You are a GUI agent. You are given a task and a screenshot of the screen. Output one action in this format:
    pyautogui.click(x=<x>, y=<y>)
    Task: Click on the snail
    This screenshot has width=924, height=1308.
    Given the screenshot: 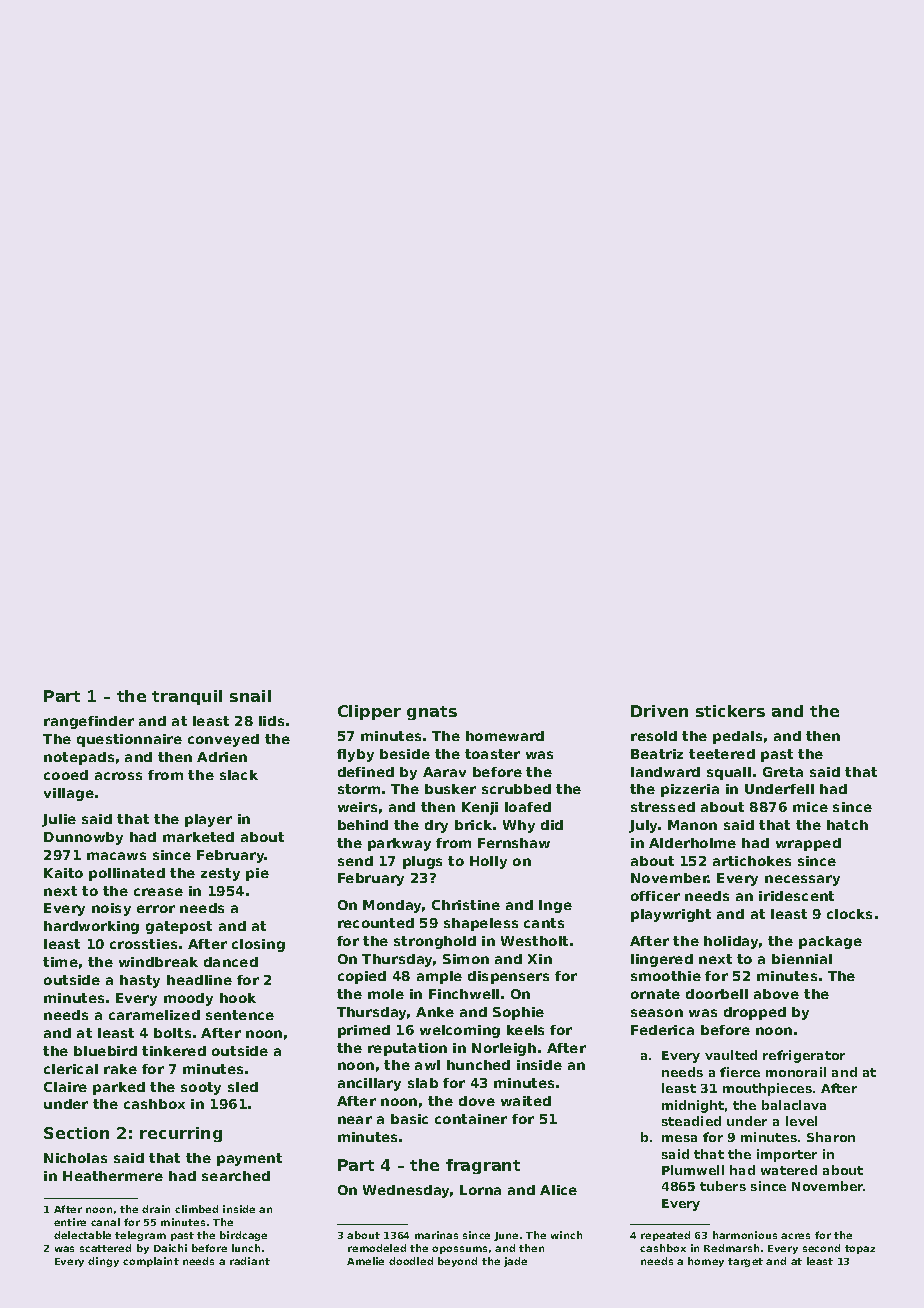 What is the action you would take?
    pyautogui.click(x=250, y=696)
